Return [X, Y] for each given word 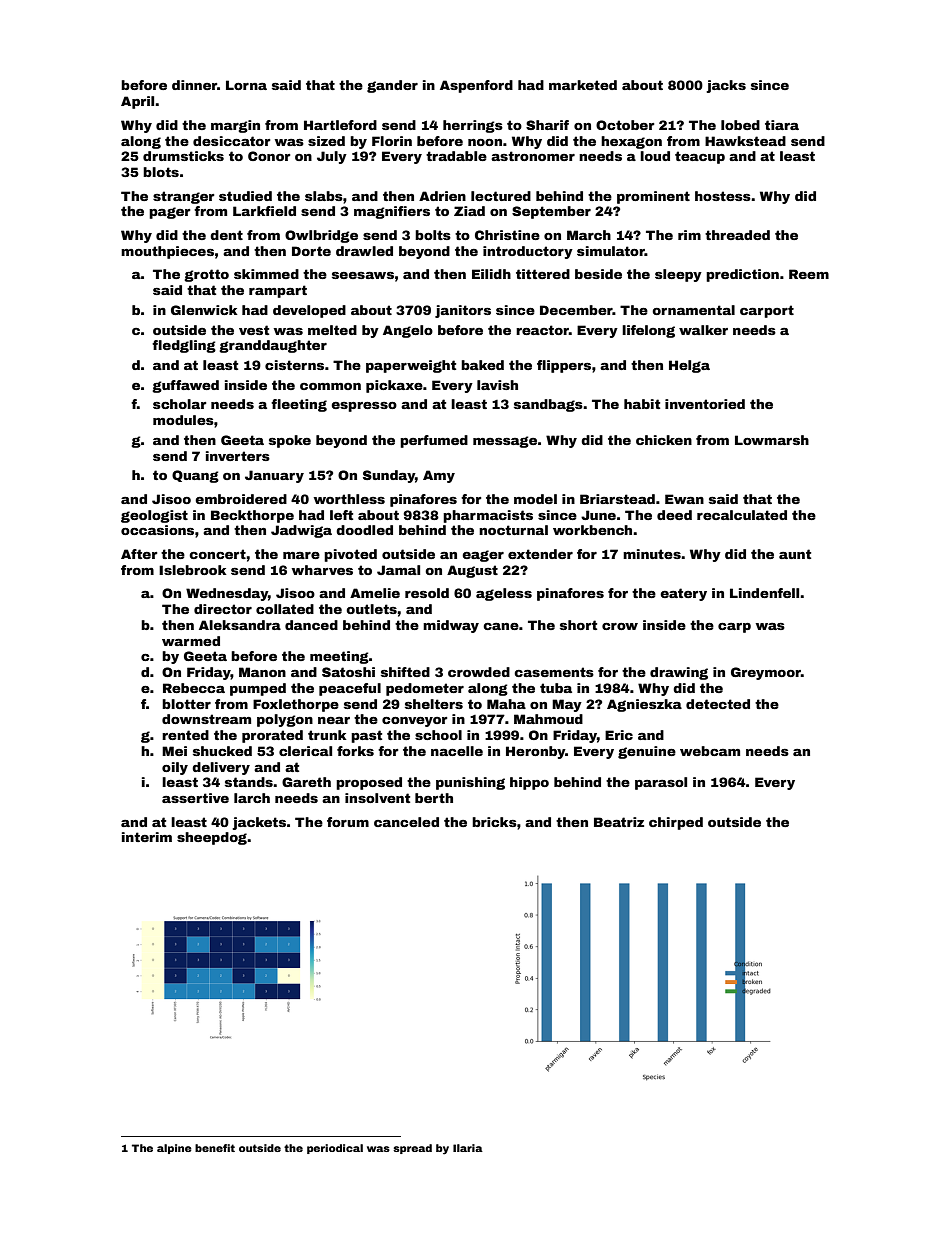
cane [501, 626]
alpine [174, 1149]
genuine [647, 752]
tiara [782, 125]
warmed [191, 641]
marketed [583, 85]
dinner [194, 85]
